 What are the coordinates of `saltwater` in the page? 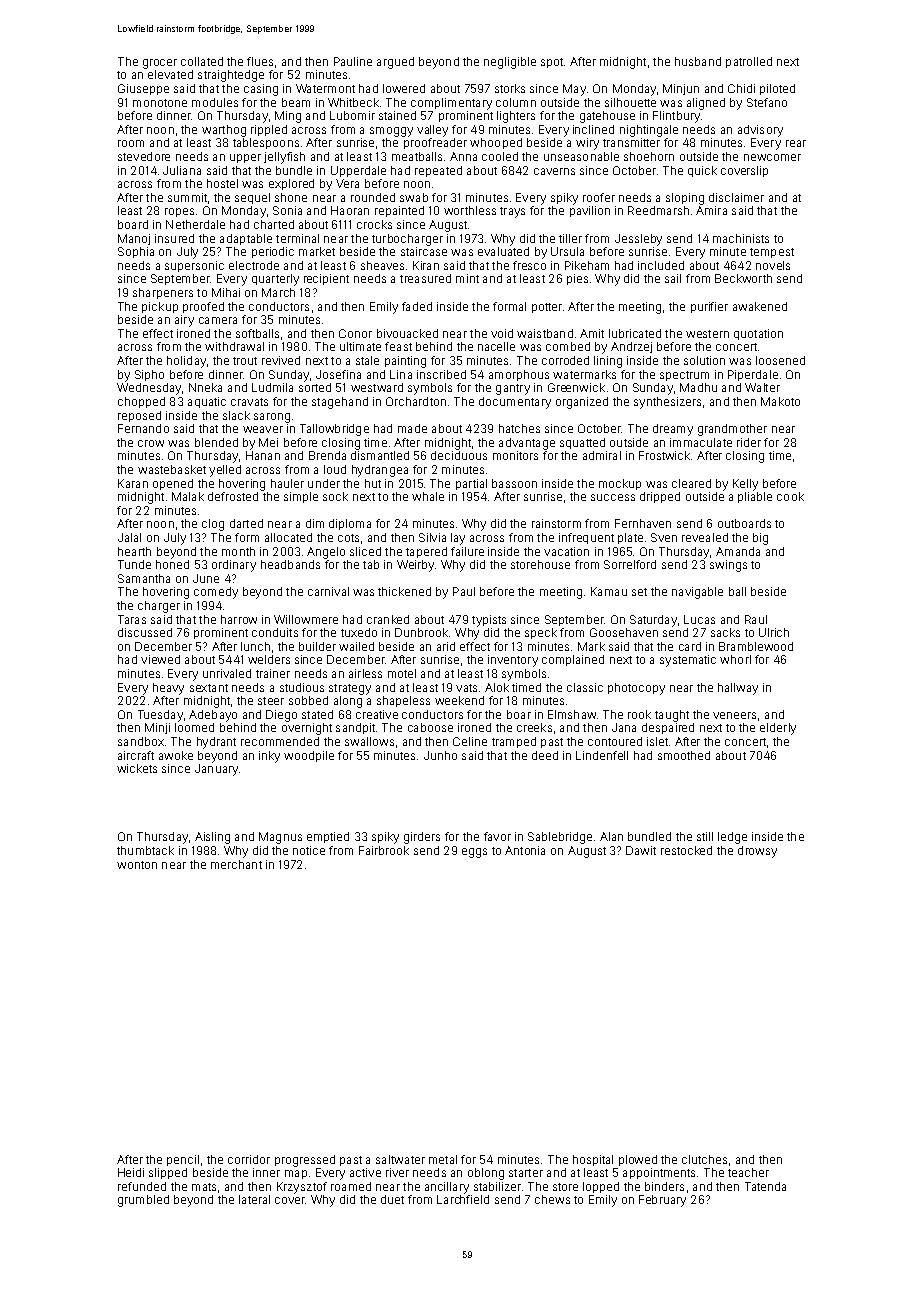 It's located at (400, 1159).
